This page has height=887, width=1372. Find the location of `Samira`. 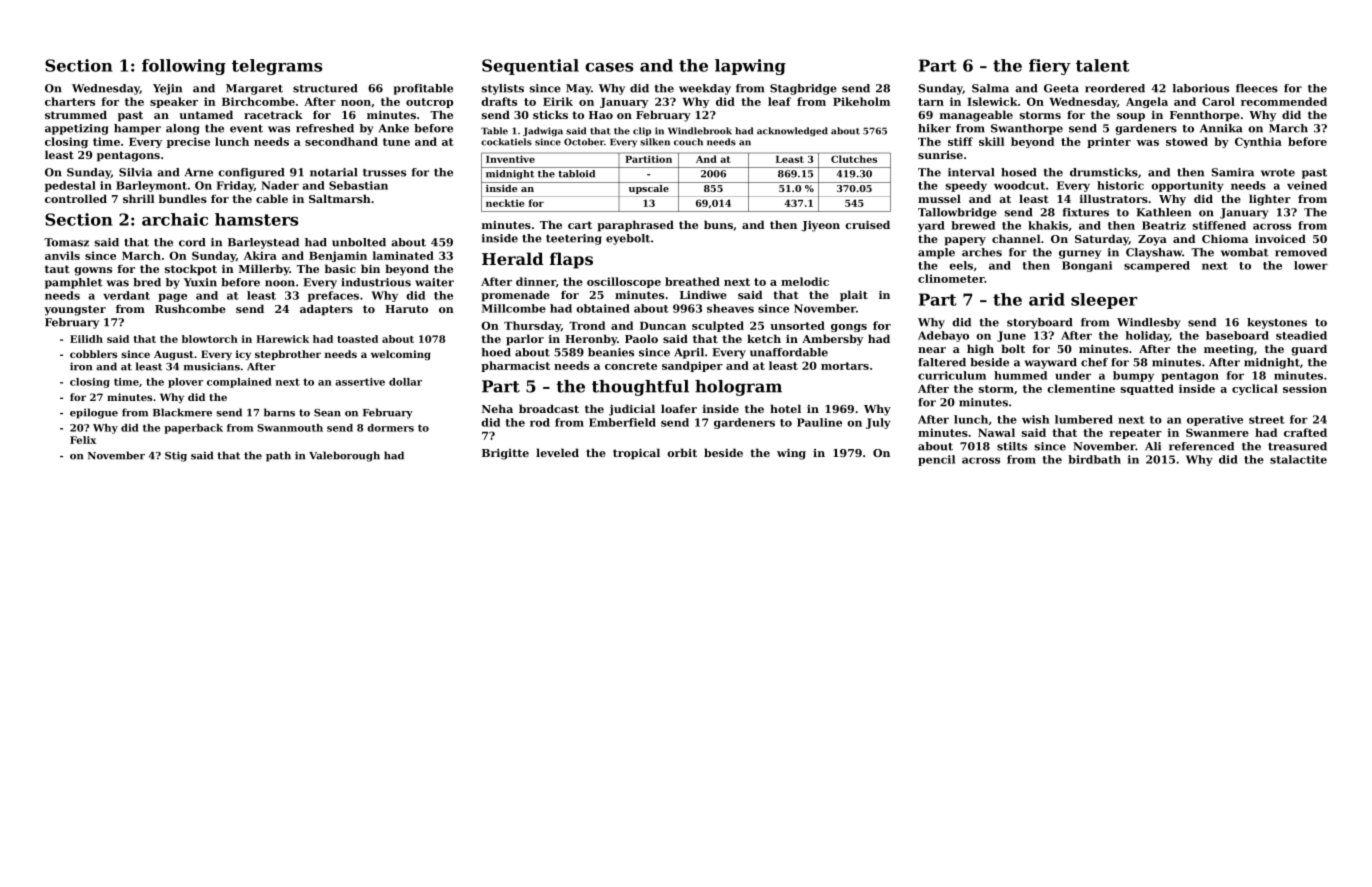

Samira is located at coordinates (1232, 172).
